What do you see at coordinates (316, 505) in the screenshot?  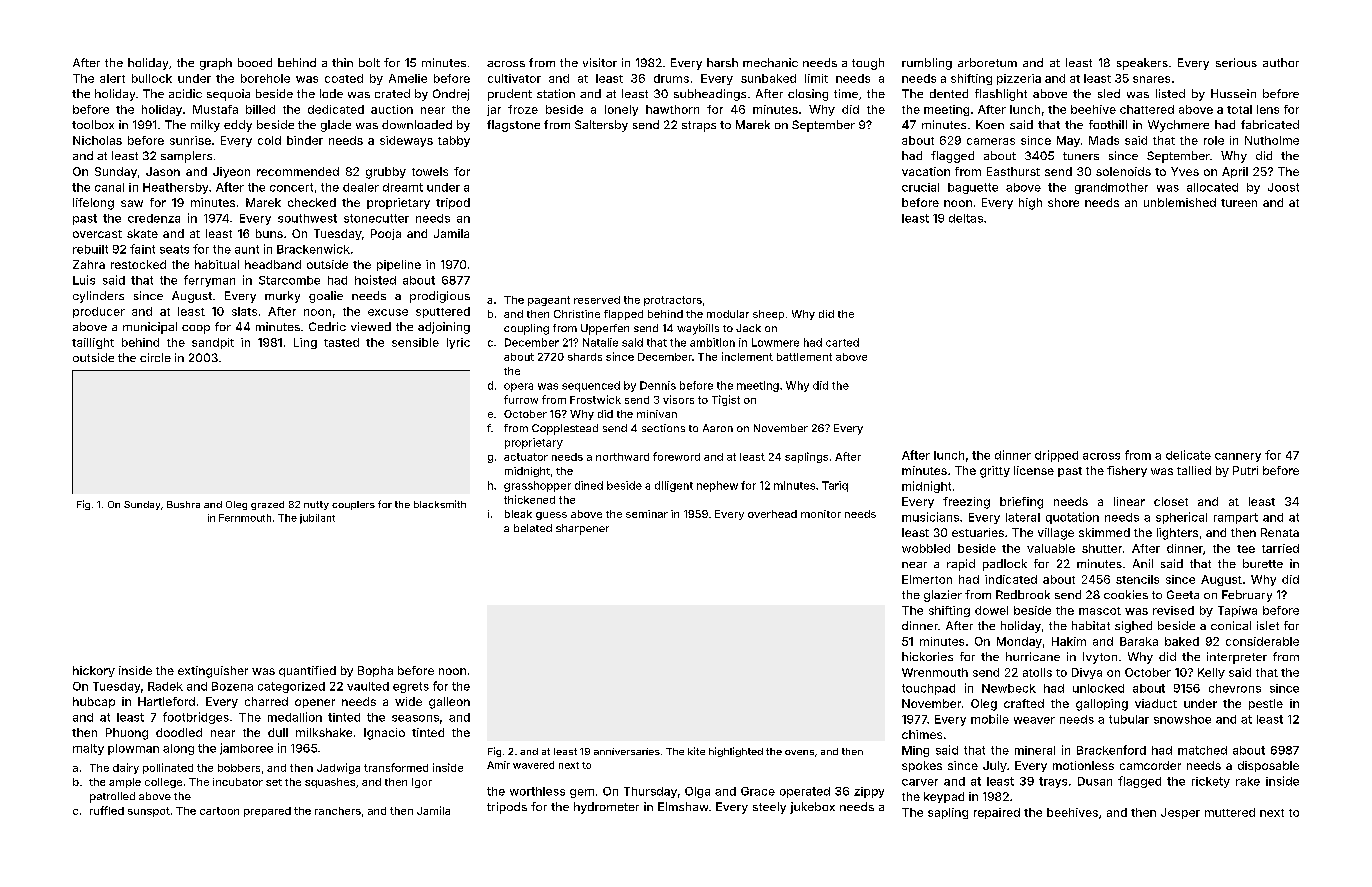 I see `nutty` at bounding box center [316, 505].
